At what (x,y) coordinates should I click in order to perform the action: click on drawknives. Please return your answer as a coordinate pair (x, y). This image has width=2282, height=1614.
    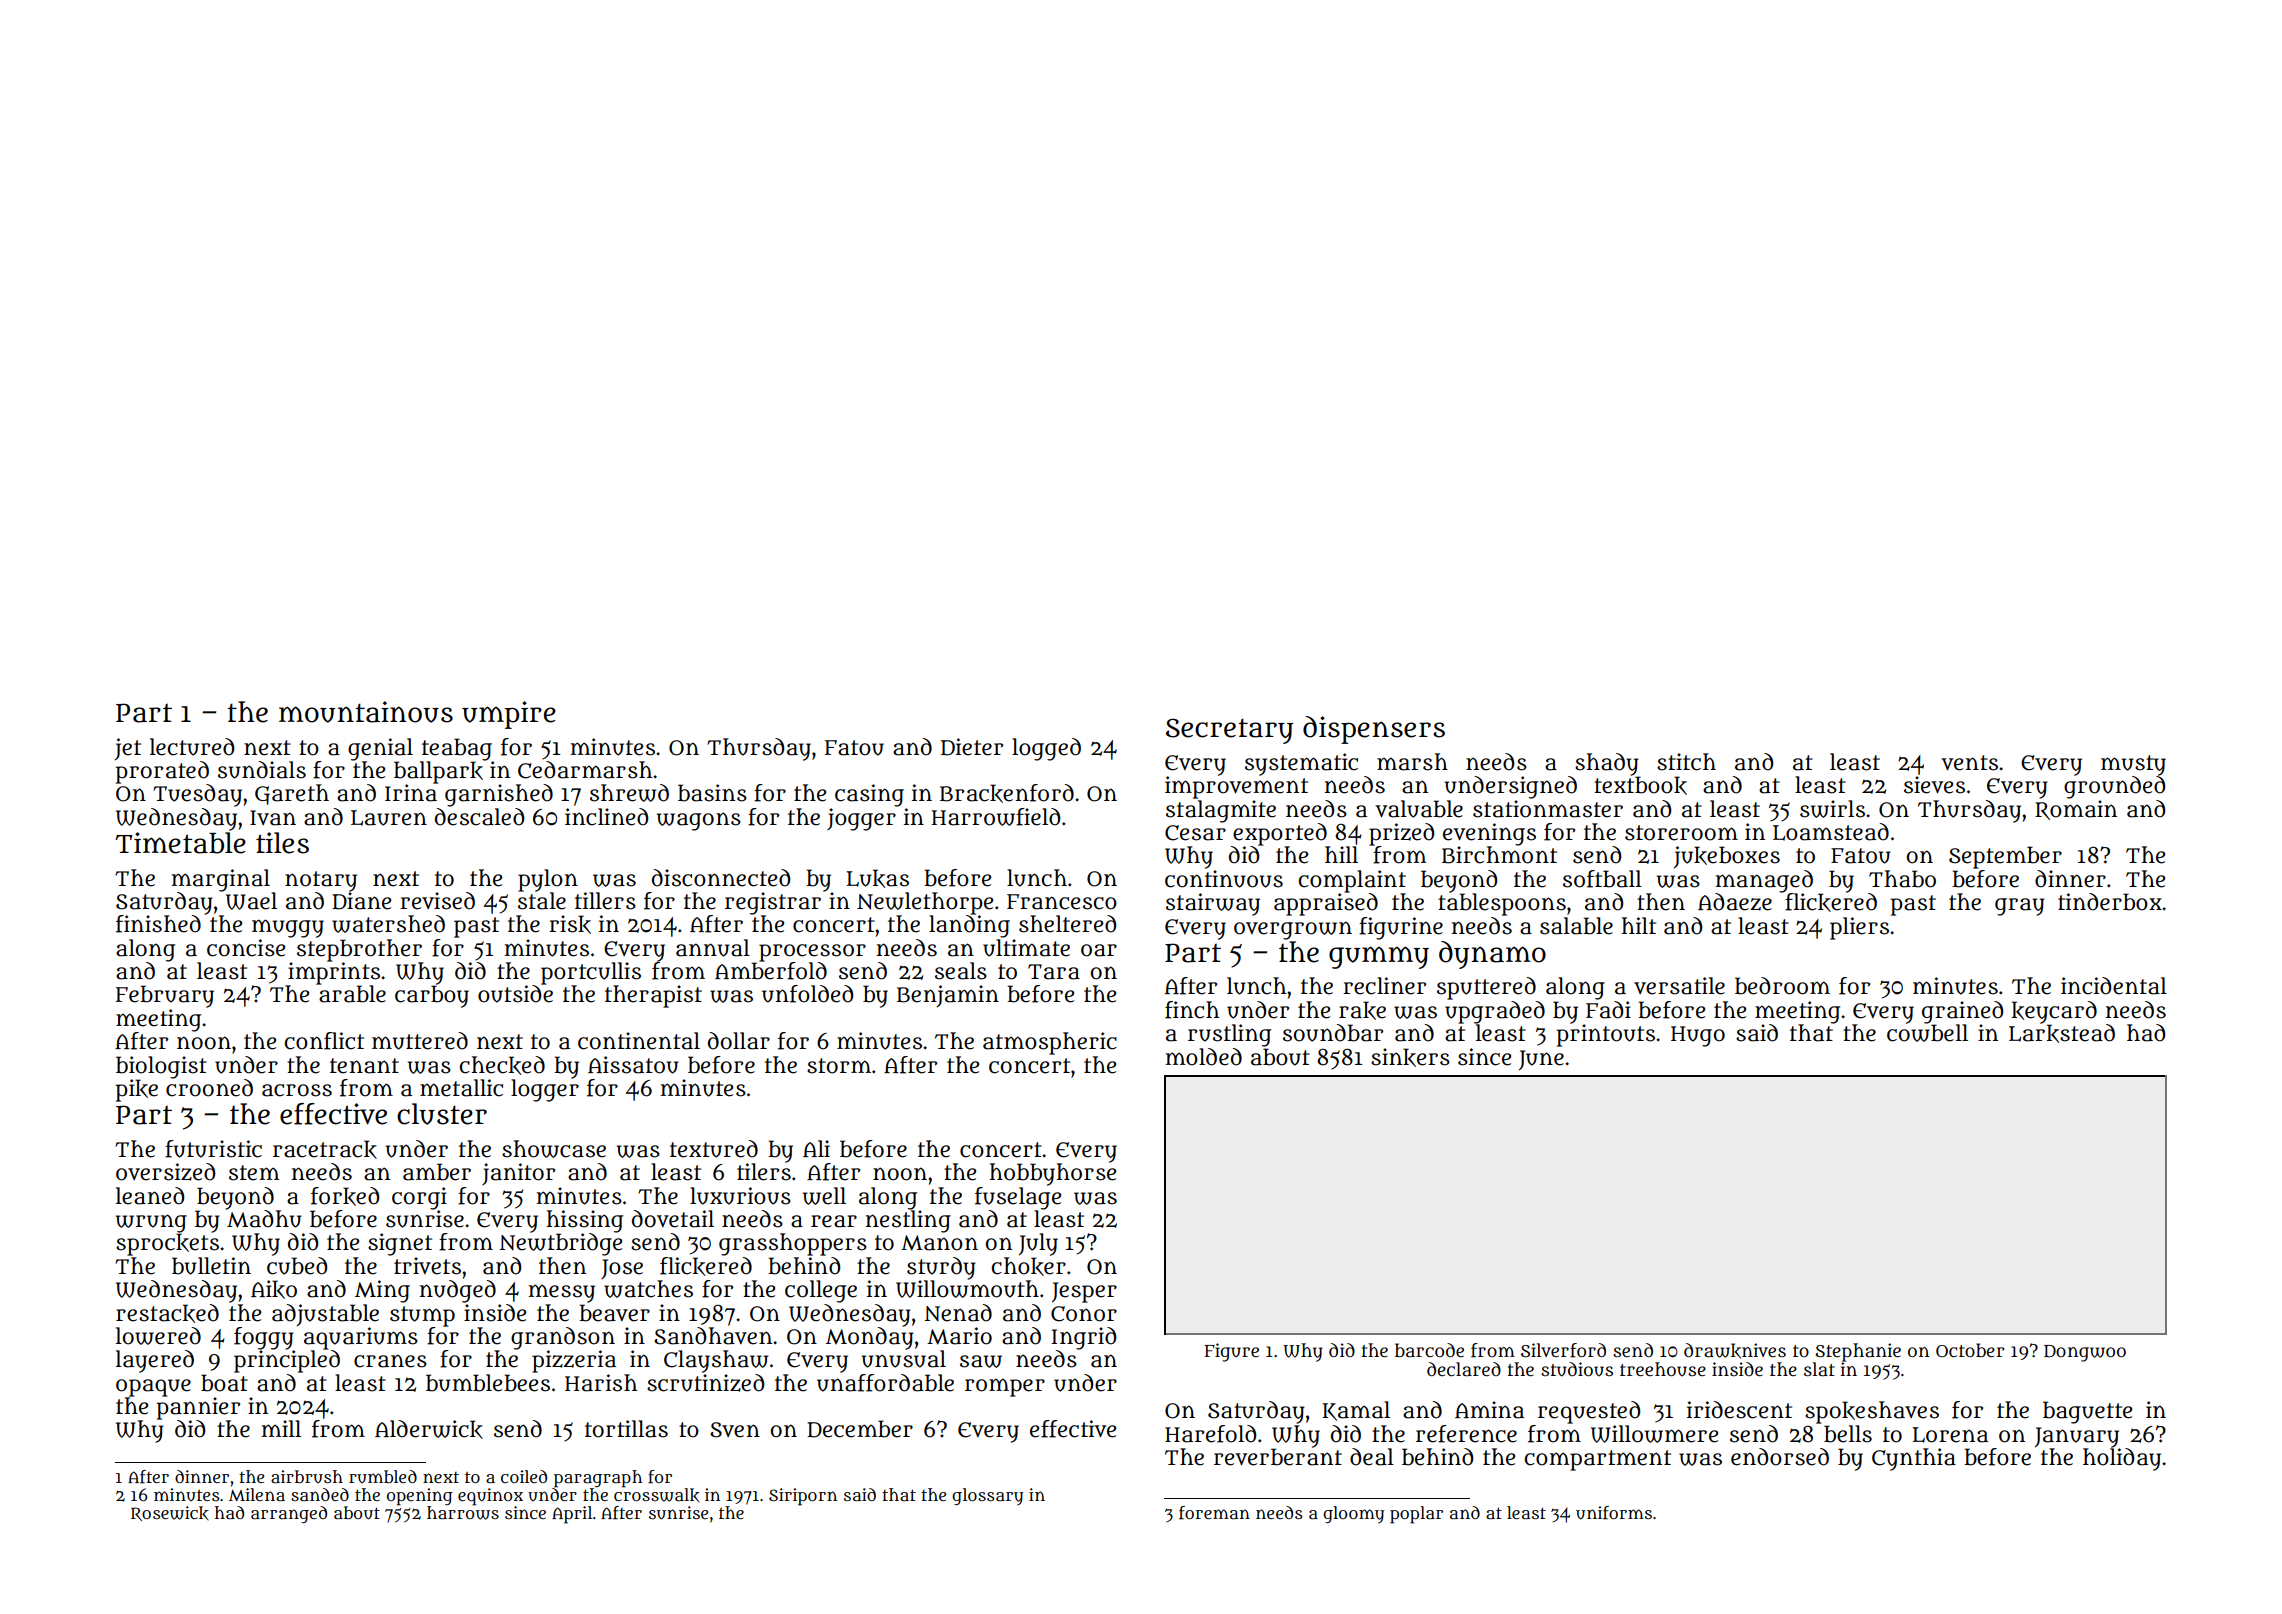
    Looking at the image, I should click on (1735, 1351).
